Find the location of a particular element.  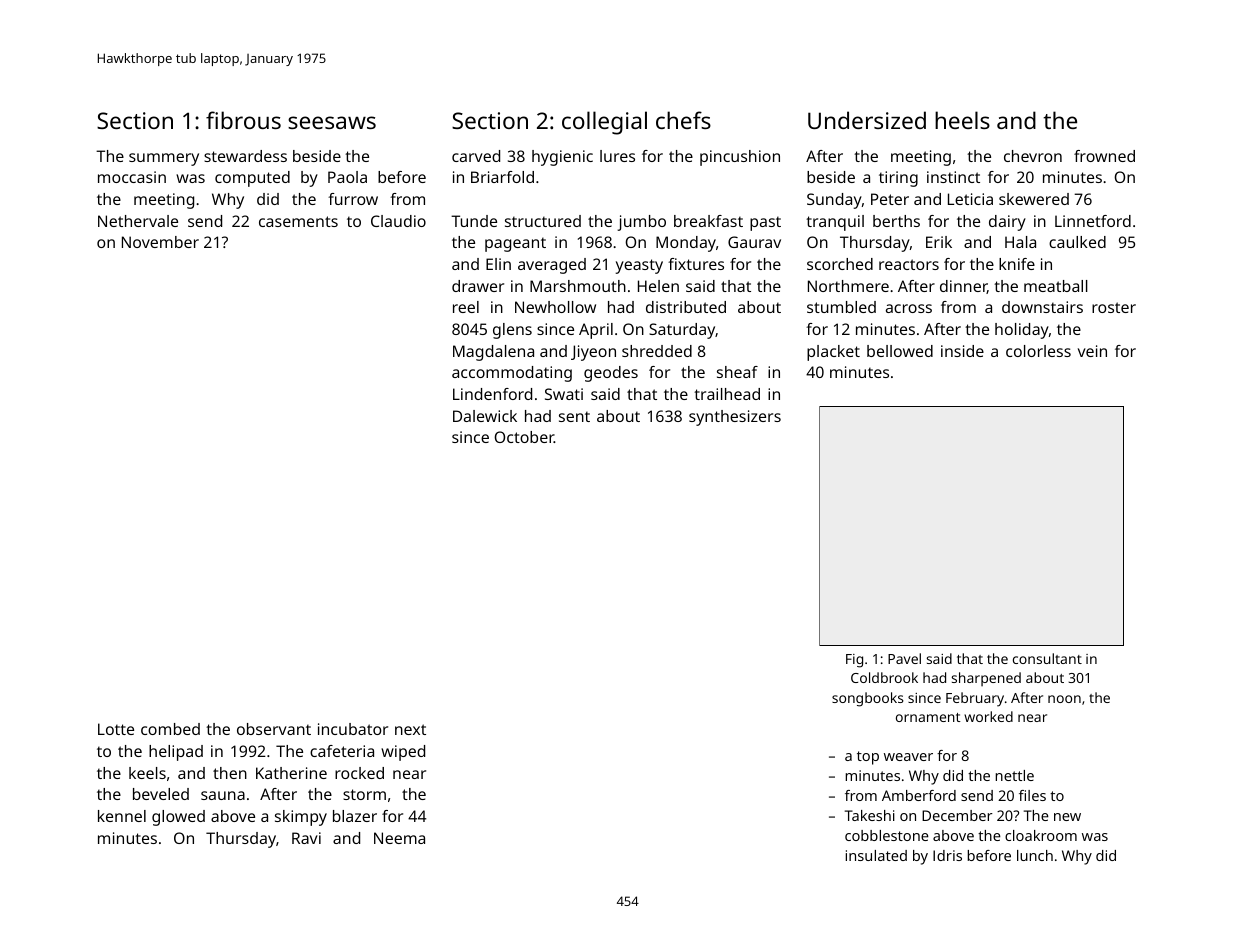

Fig is located at coordinates (854, 661).
